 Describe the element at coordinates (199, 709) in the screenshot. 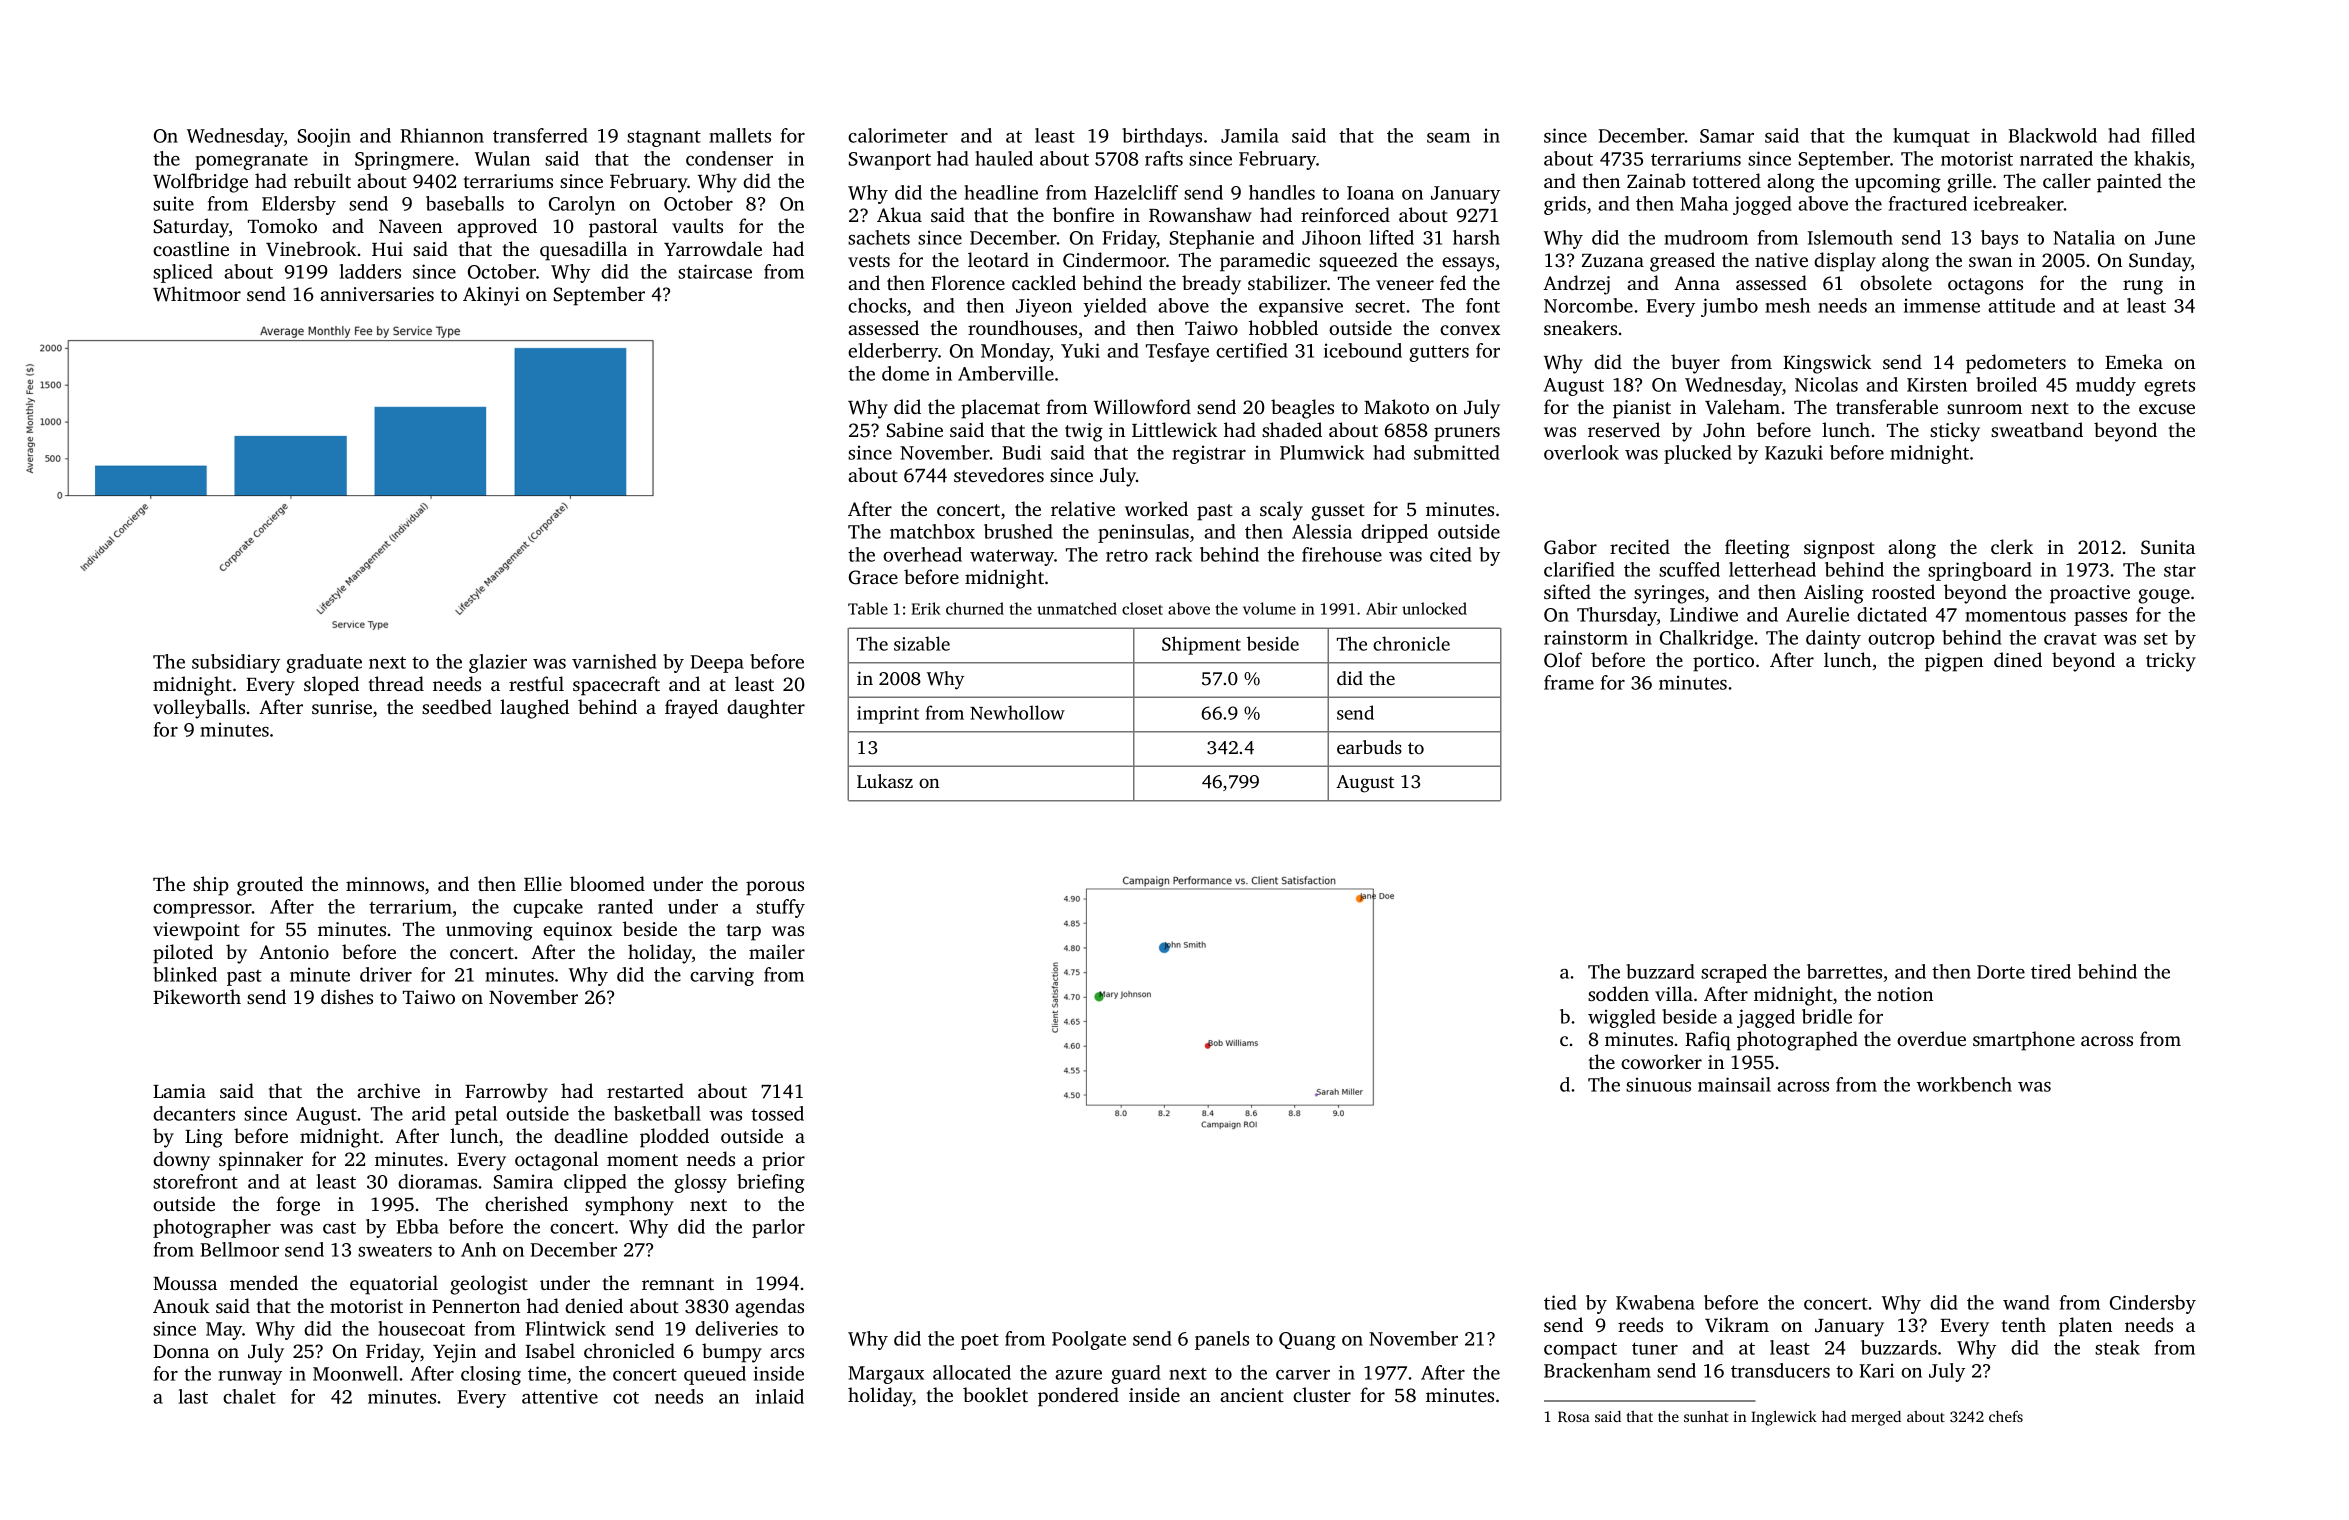

I see `volleyballs` at that location.
